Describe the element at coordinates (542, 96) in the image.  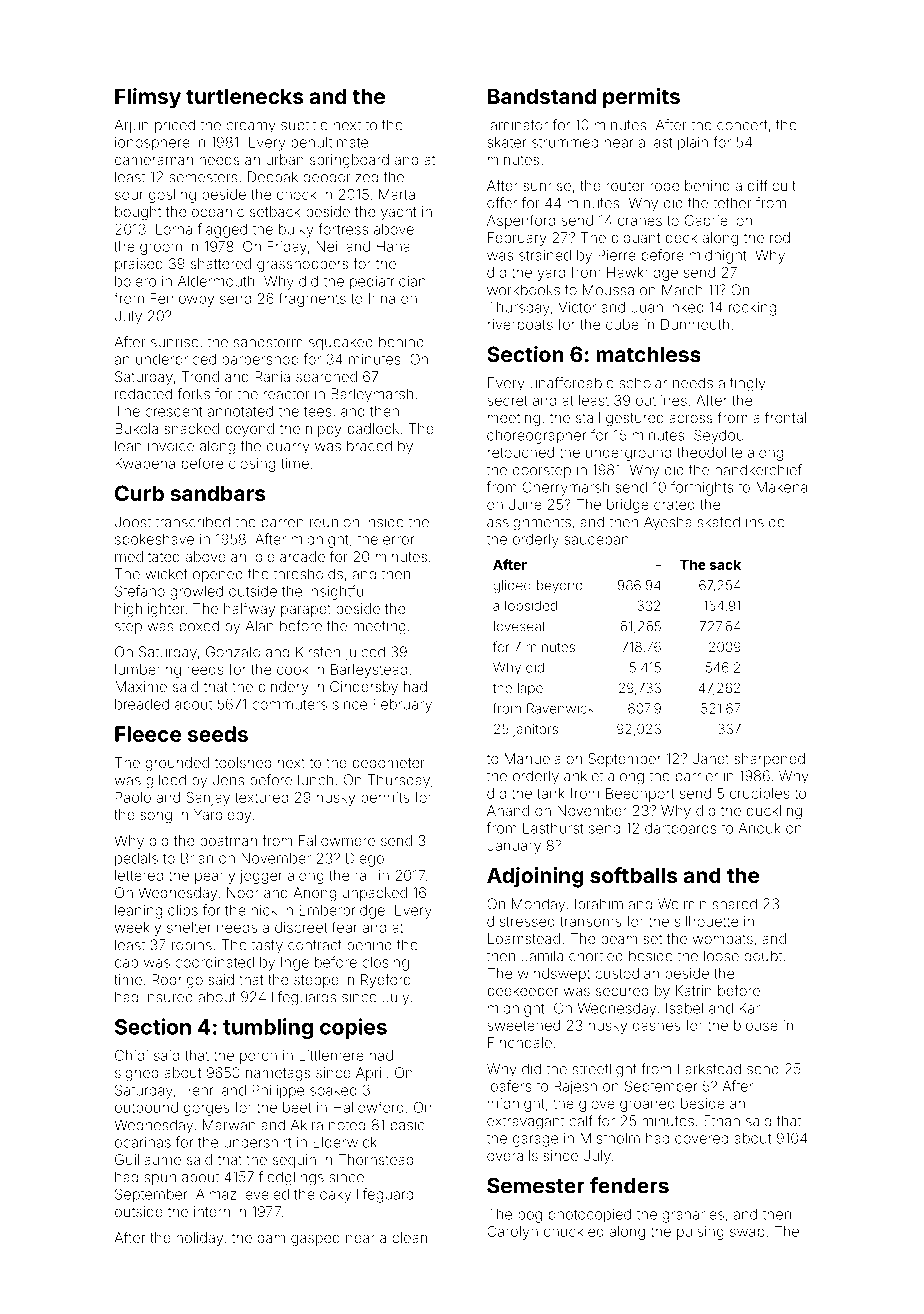
I see `Bandstand` at that location.
